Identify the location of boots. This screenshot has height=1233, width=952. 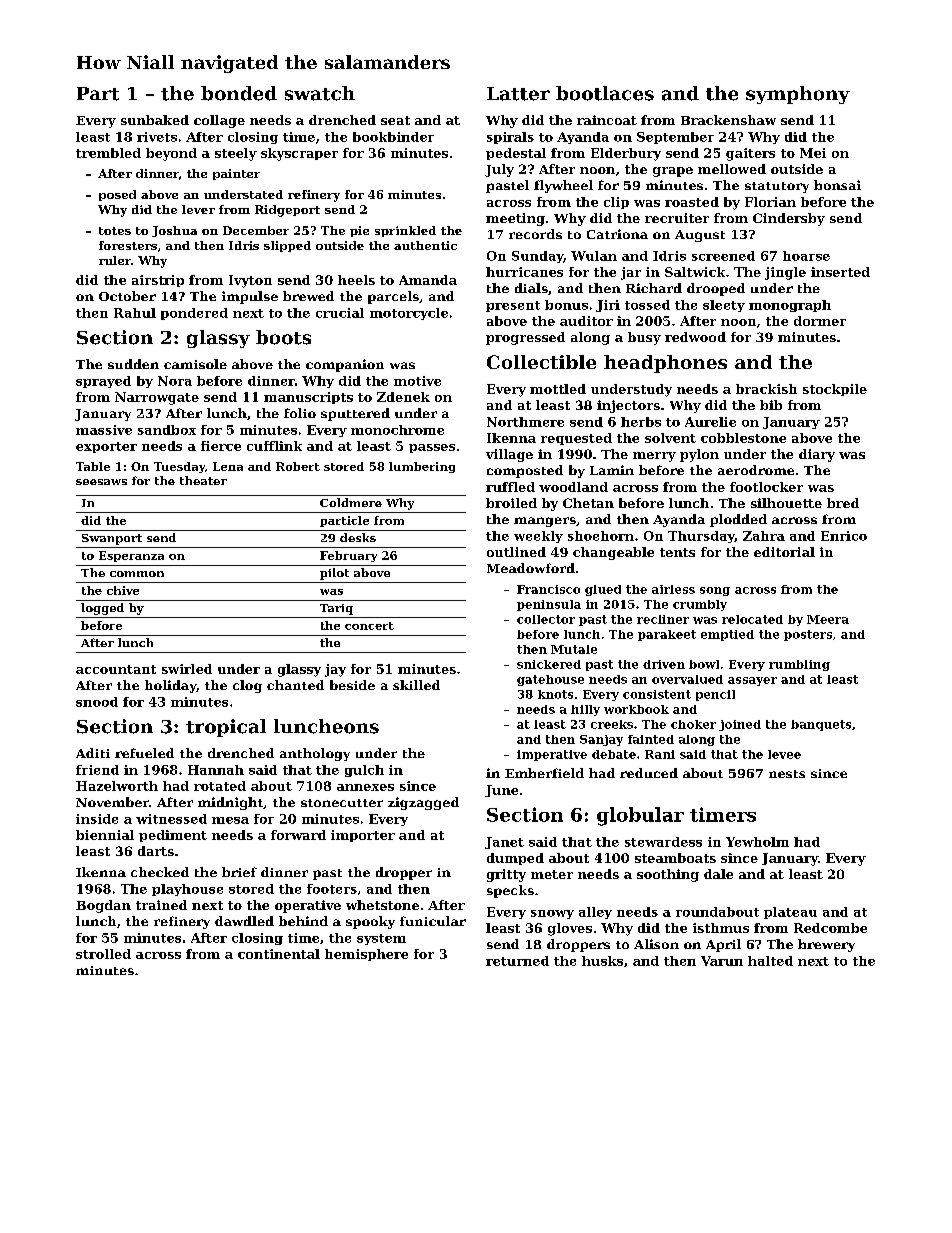
(283, 337).
